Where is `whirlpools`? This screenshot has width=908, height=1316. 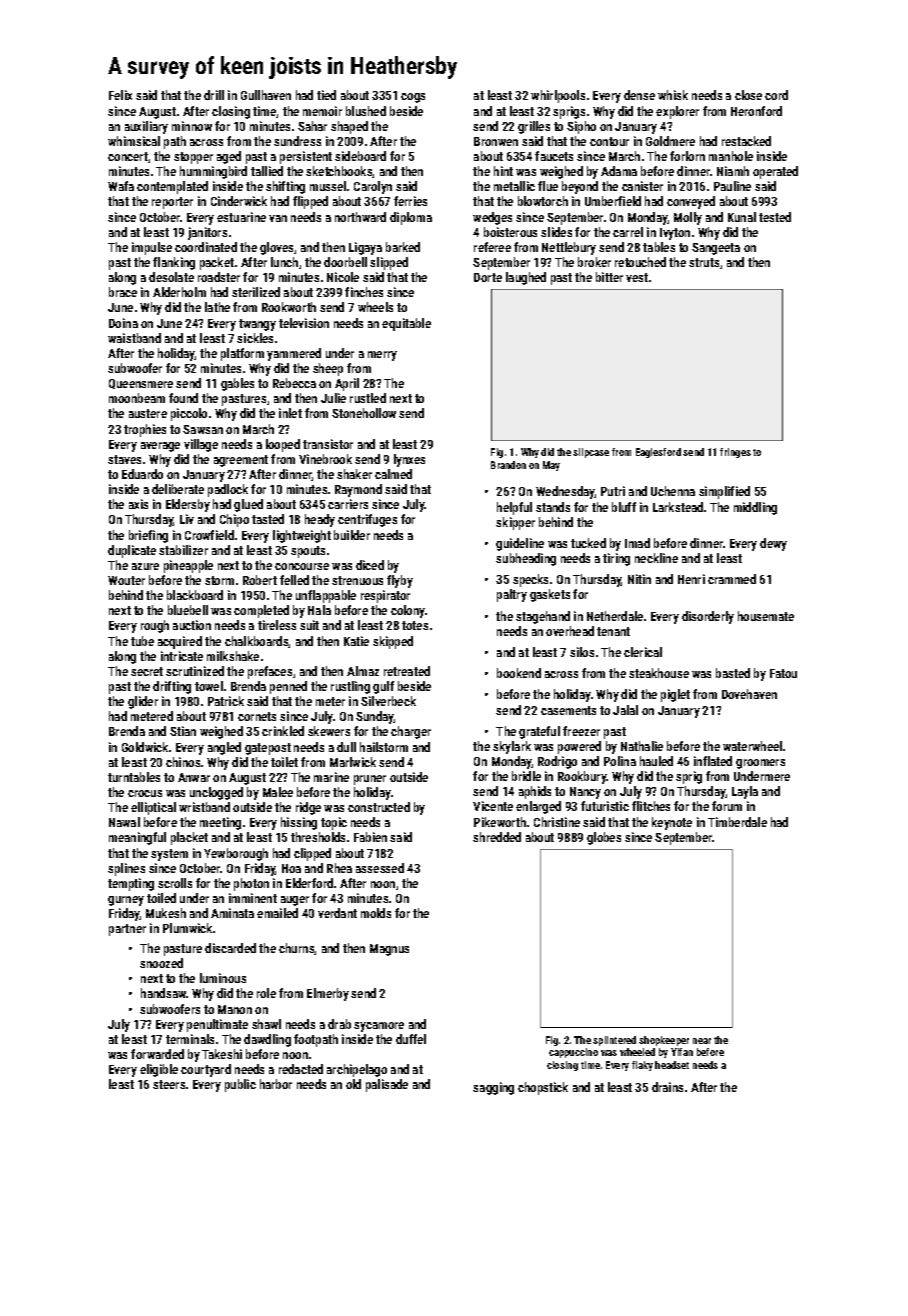
whirlpools is located at coordinates (558, 96).
